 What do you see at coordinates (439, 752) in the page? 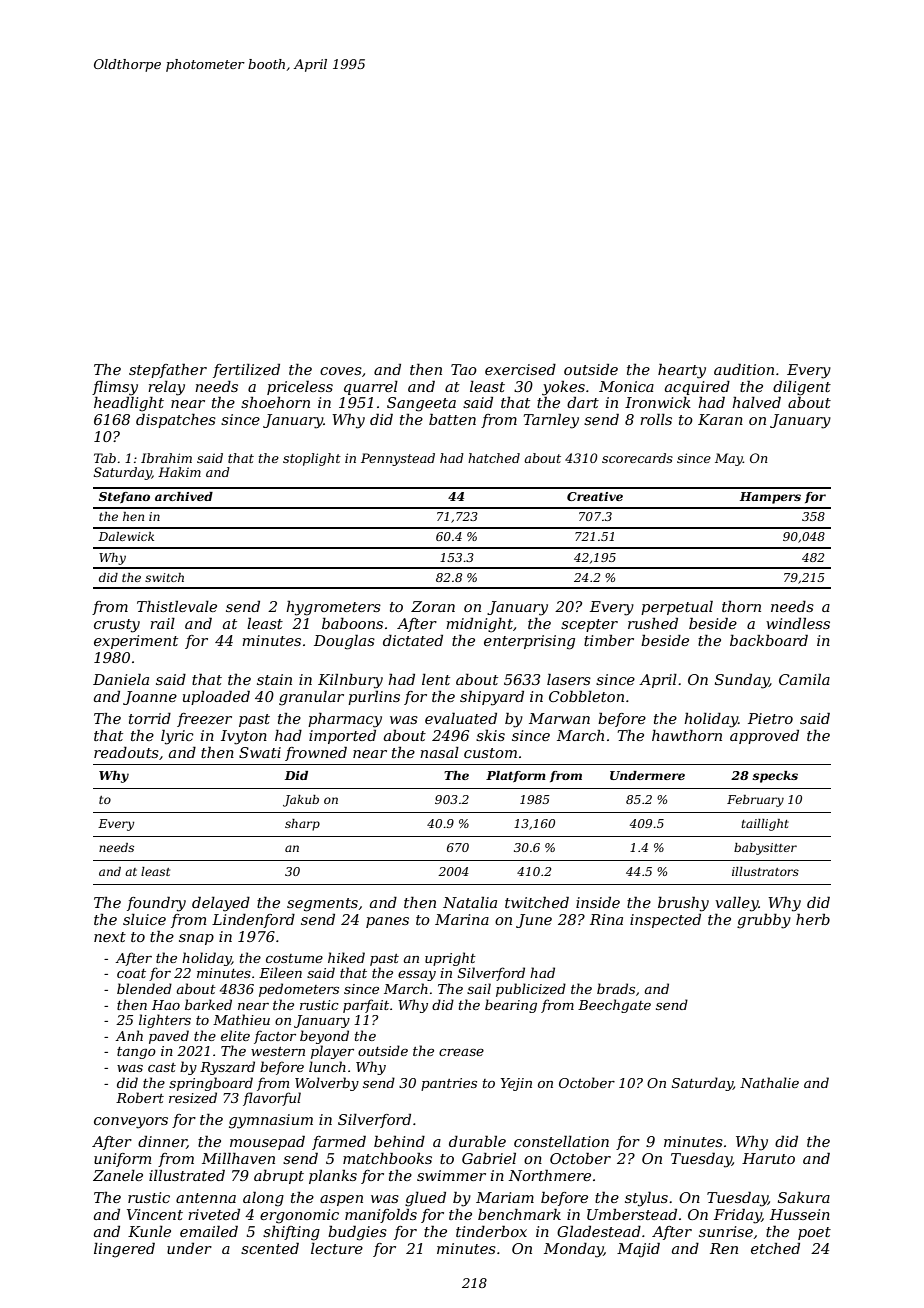
I see `nasal` at bounding box center [439, 752].
